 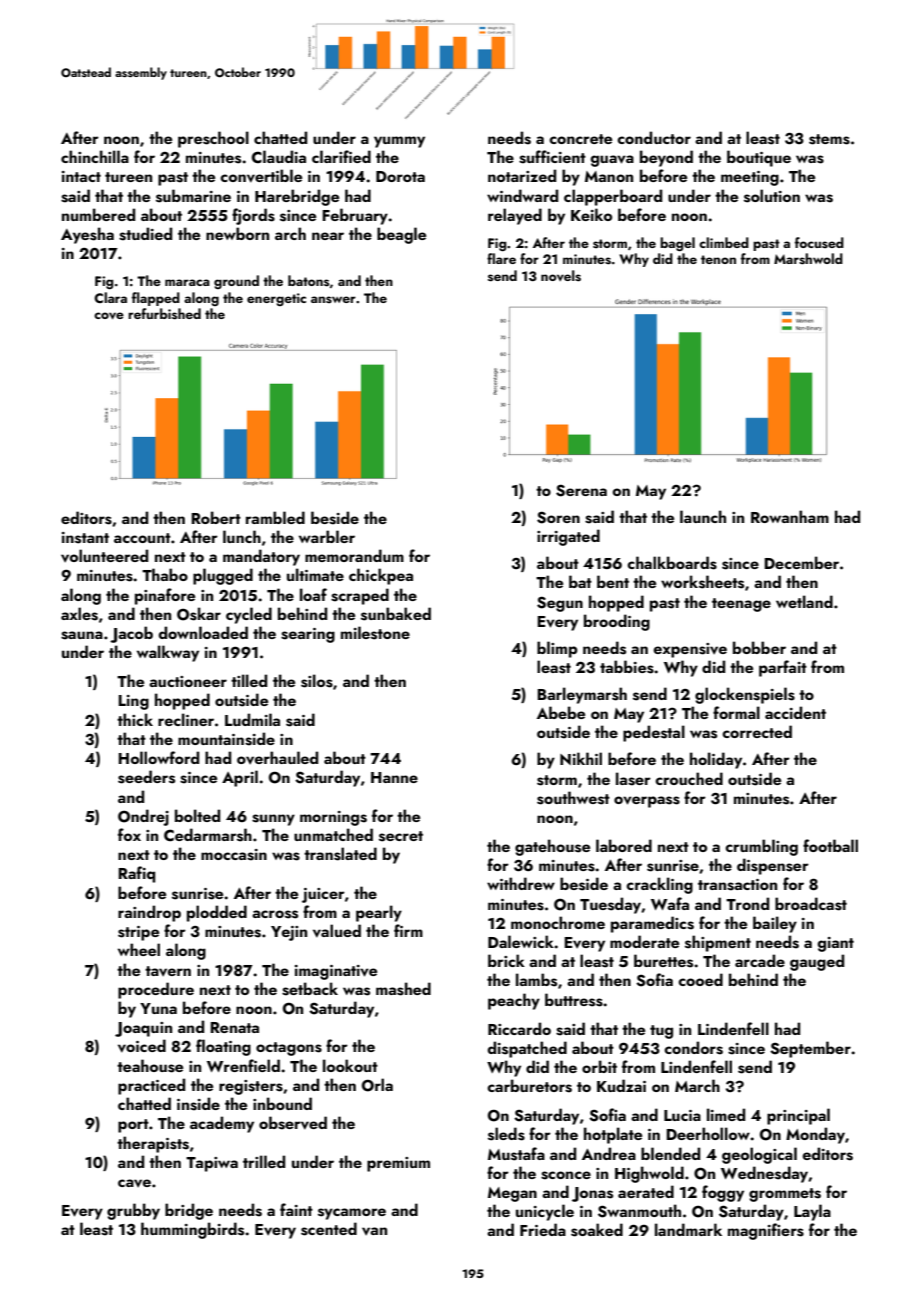 I want to click on tenon, so click(x=718, y=259).
